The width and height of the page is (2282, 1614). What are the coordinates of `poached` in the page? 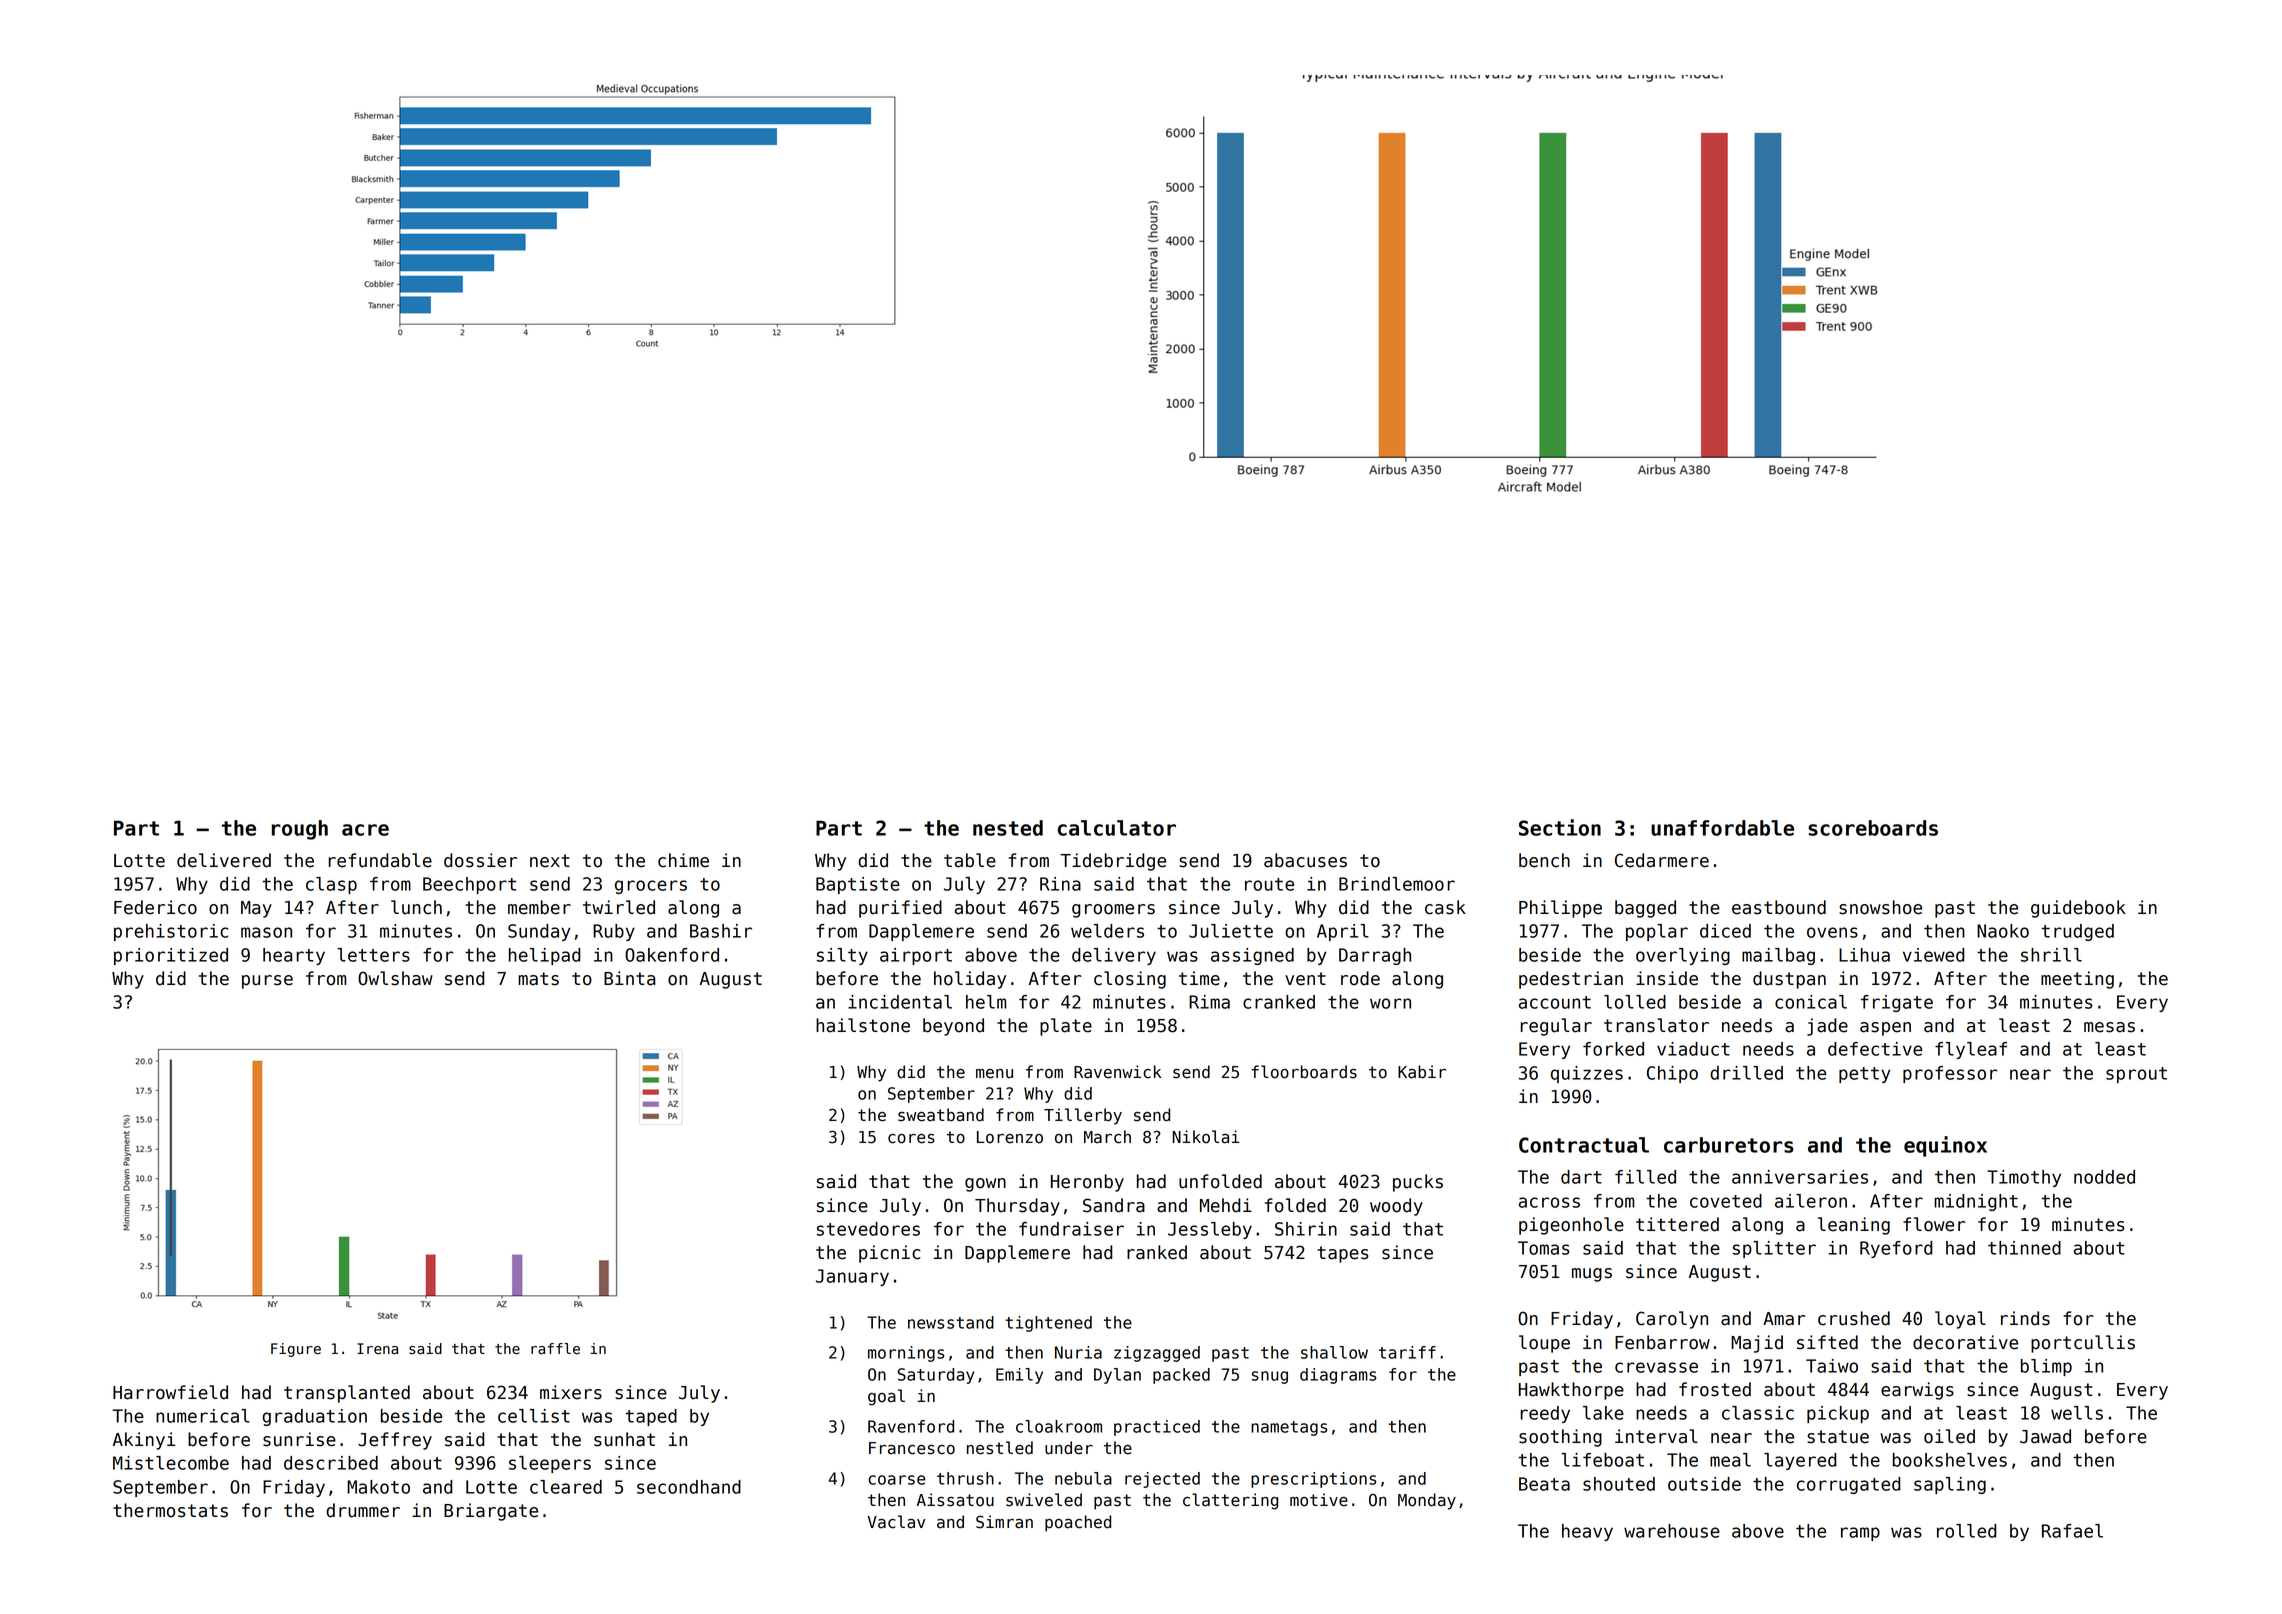 It's located at (1078, 1523).
